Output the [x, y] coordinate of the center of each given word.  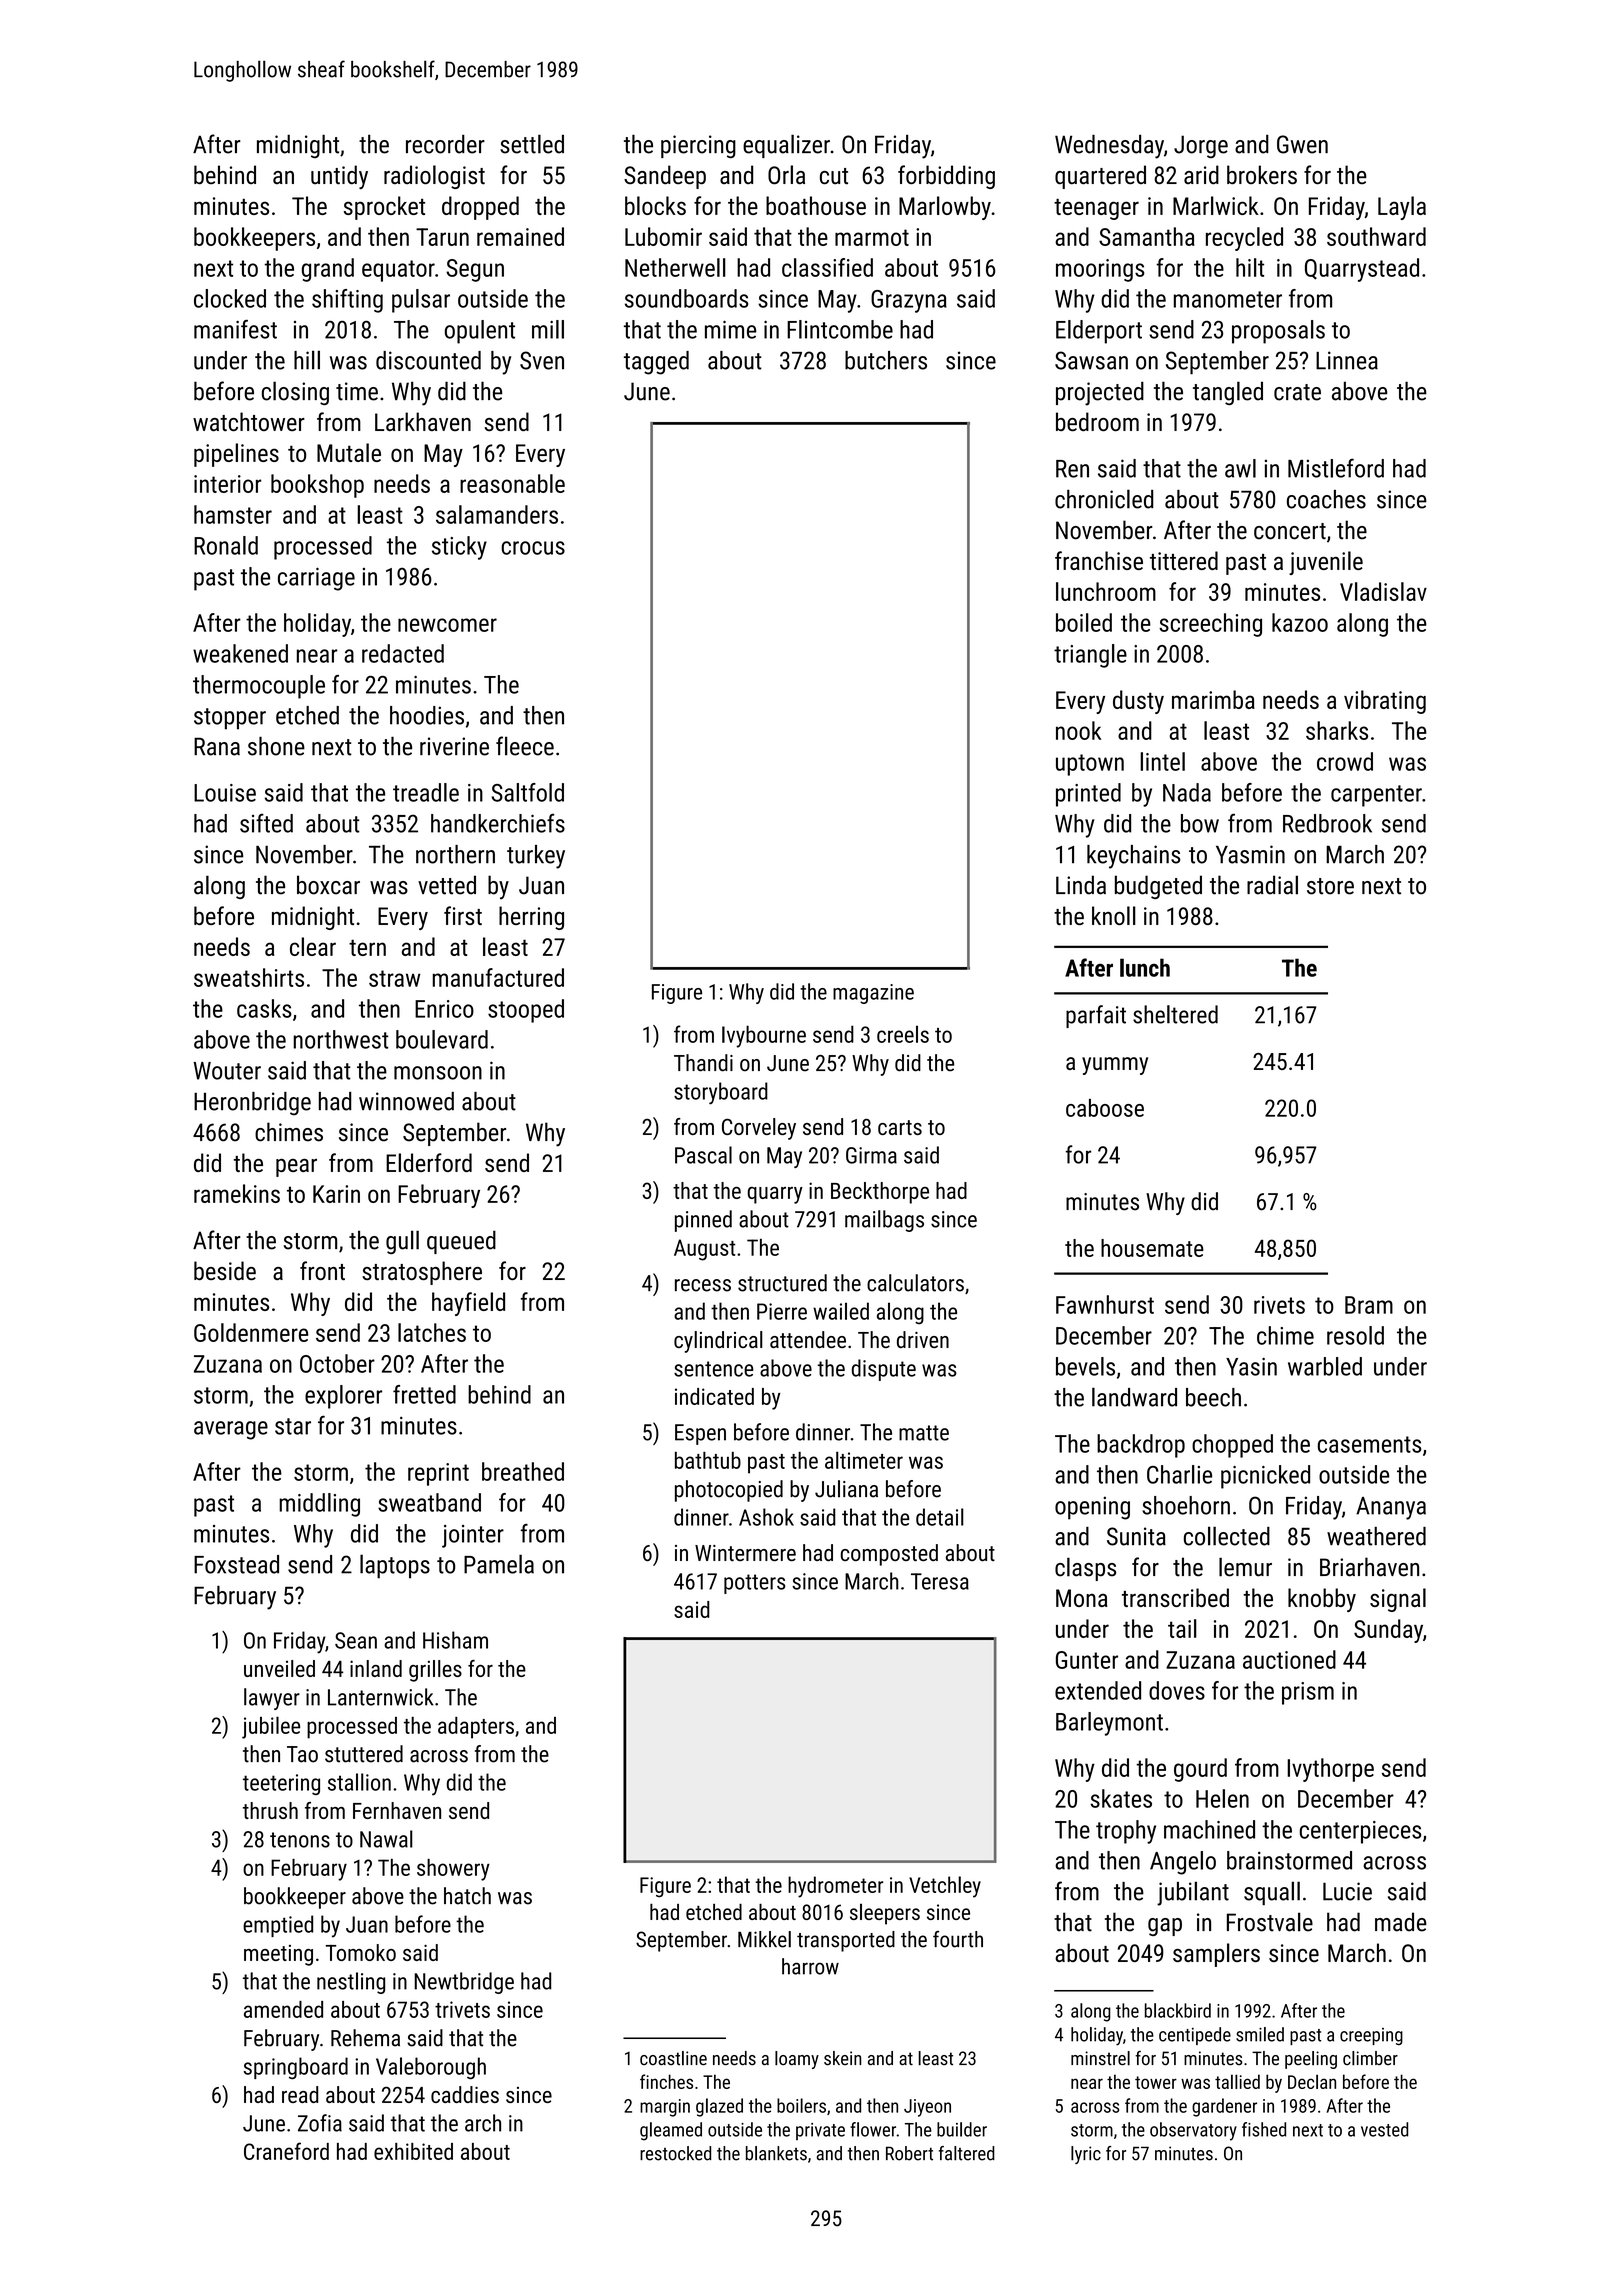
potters [754, 1584]
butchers [886, 360]
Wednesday [1109, 146]
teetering [281, 1784]
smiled [1260, 2034]
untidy [339, 177]
